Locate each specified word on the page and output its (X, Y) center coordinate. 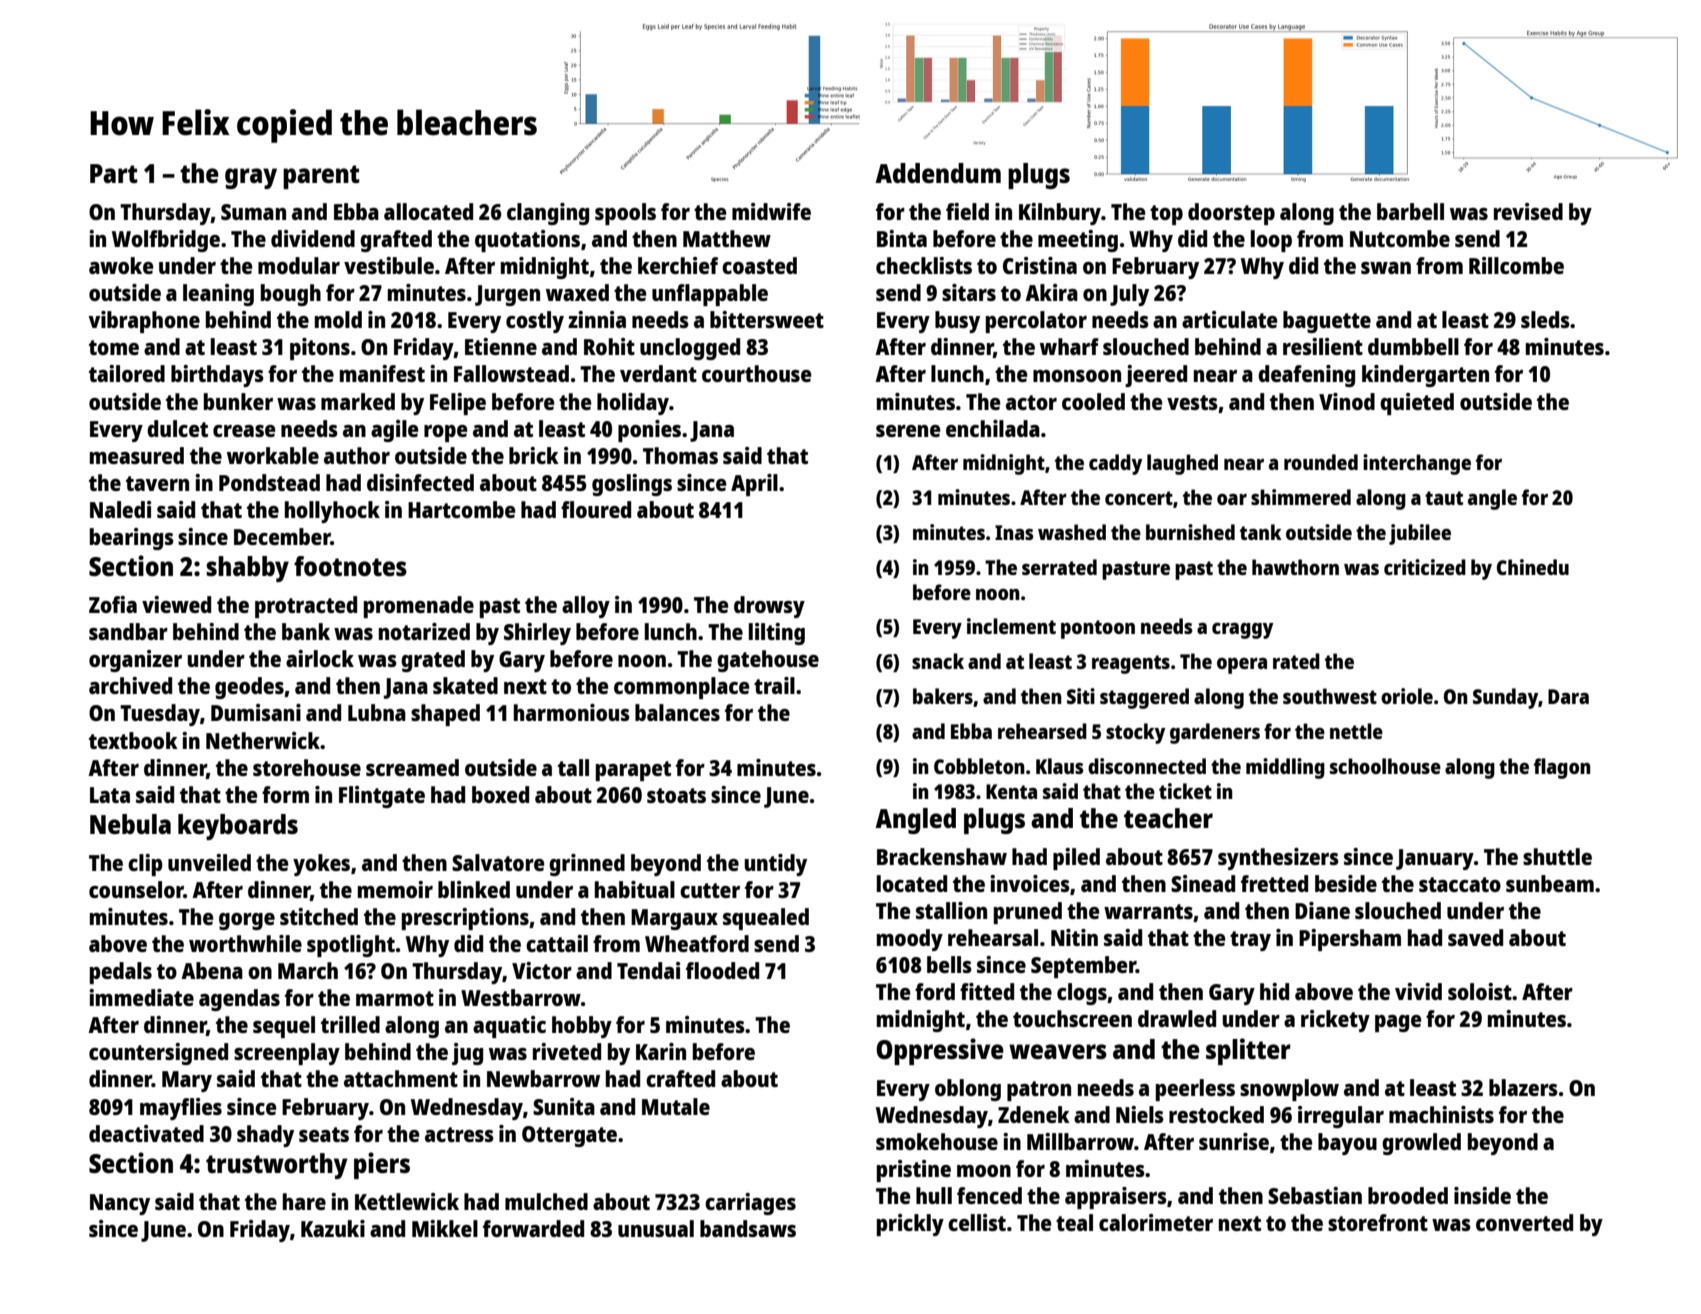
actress (459, 1134)
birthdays (217, 376)
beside (1346, 883)
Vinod (1347, 401)
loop (1271, 241)
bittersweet (767, 319)
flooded (722, 970)
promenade (419, 607)
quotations (527, 241)
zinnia (597, 319)
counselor (136, 889)
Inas (1014, 532)
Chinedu (1533, 567)
